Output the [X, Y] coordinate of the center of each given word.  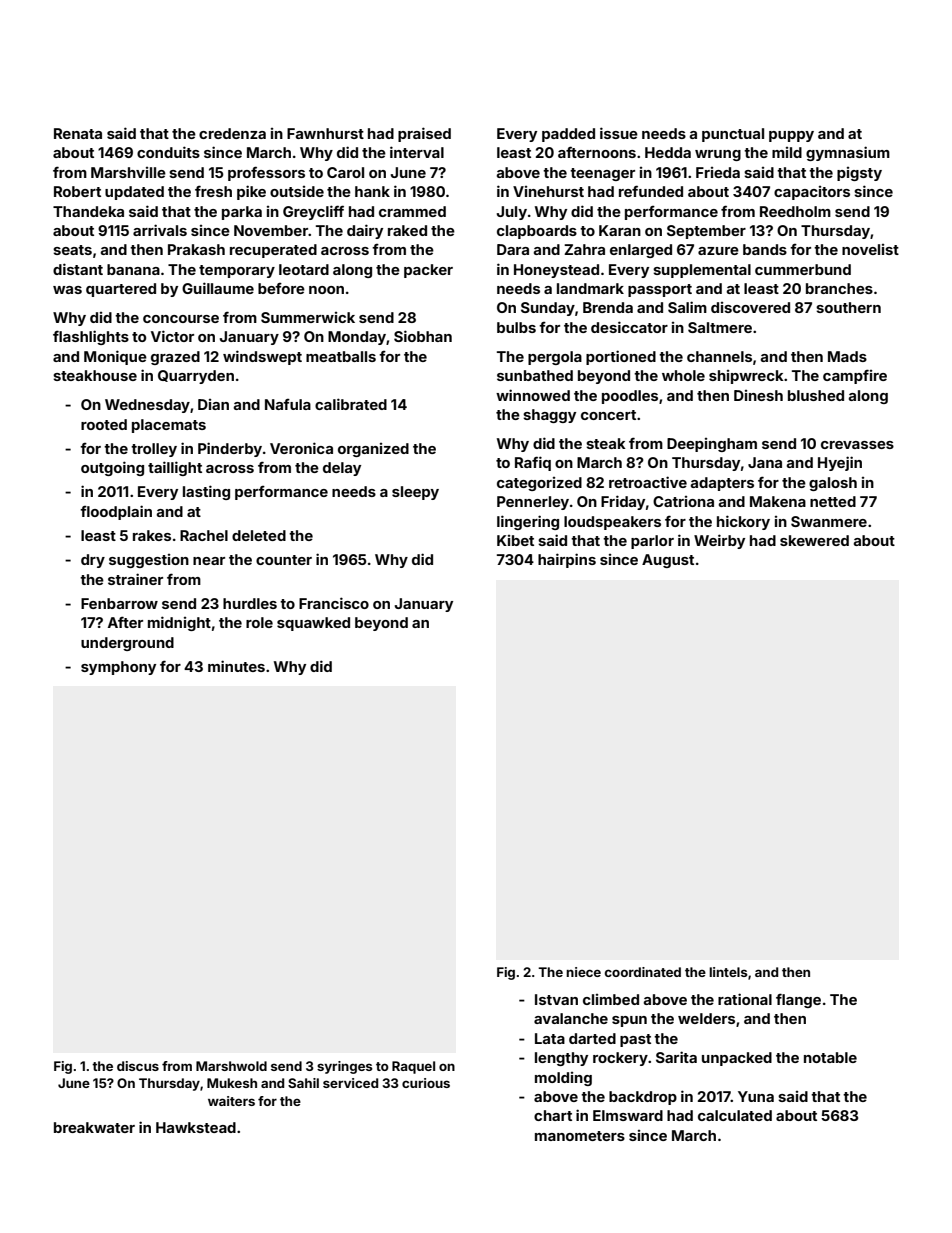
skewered [814, 540]
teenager [602, 174]
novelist [870, 249]
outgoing [112, 468]
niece [583, 972]
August [668, 561]
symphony [118, 668]
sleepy [415, 493]
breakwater [94, 1127]
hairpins [567, 560]
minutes [236, 666]
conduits [168, 152]
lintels [728, 972]
